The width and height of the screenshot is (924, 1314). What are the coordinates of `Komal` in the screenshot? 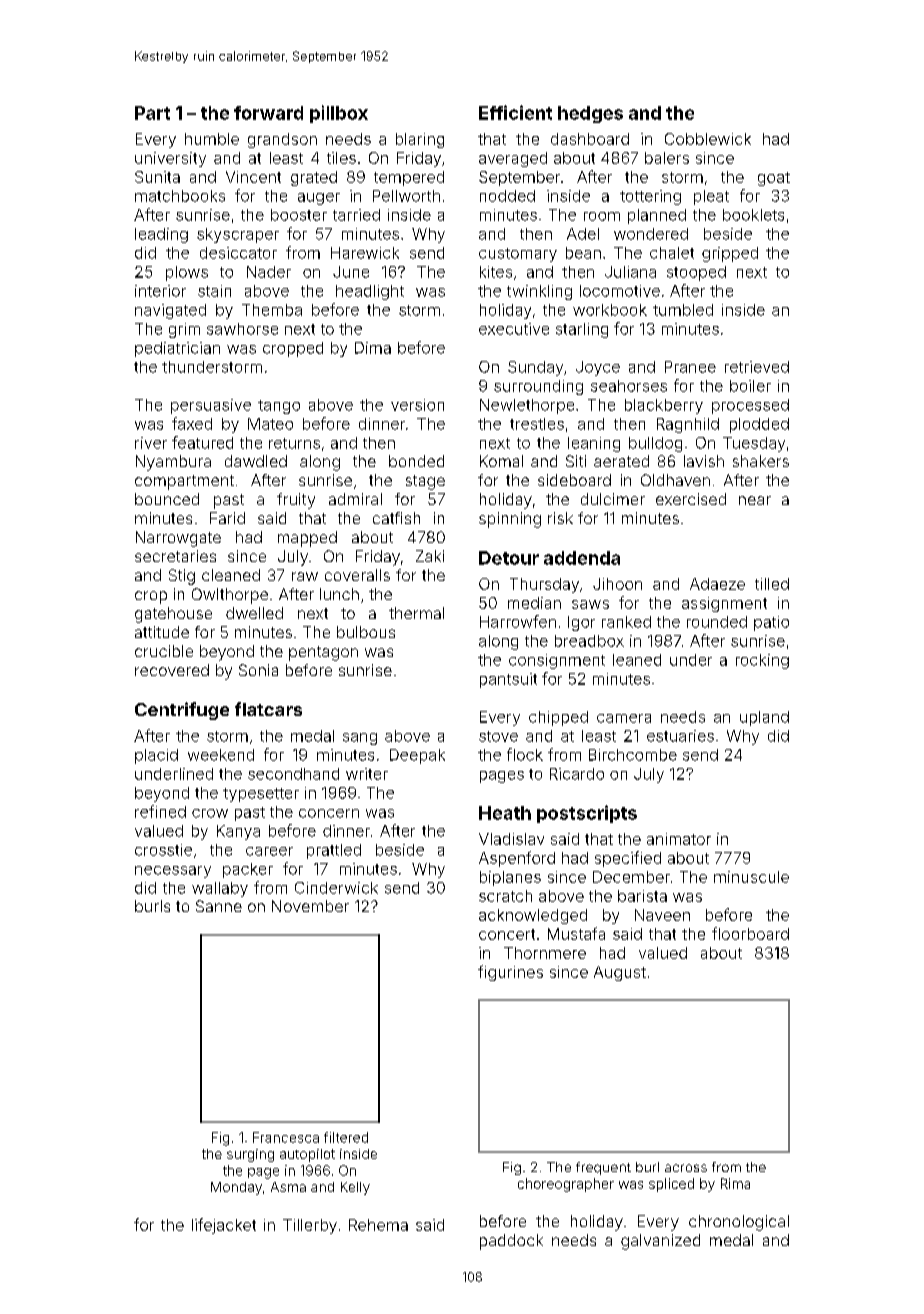 It's located at (501, 461).
